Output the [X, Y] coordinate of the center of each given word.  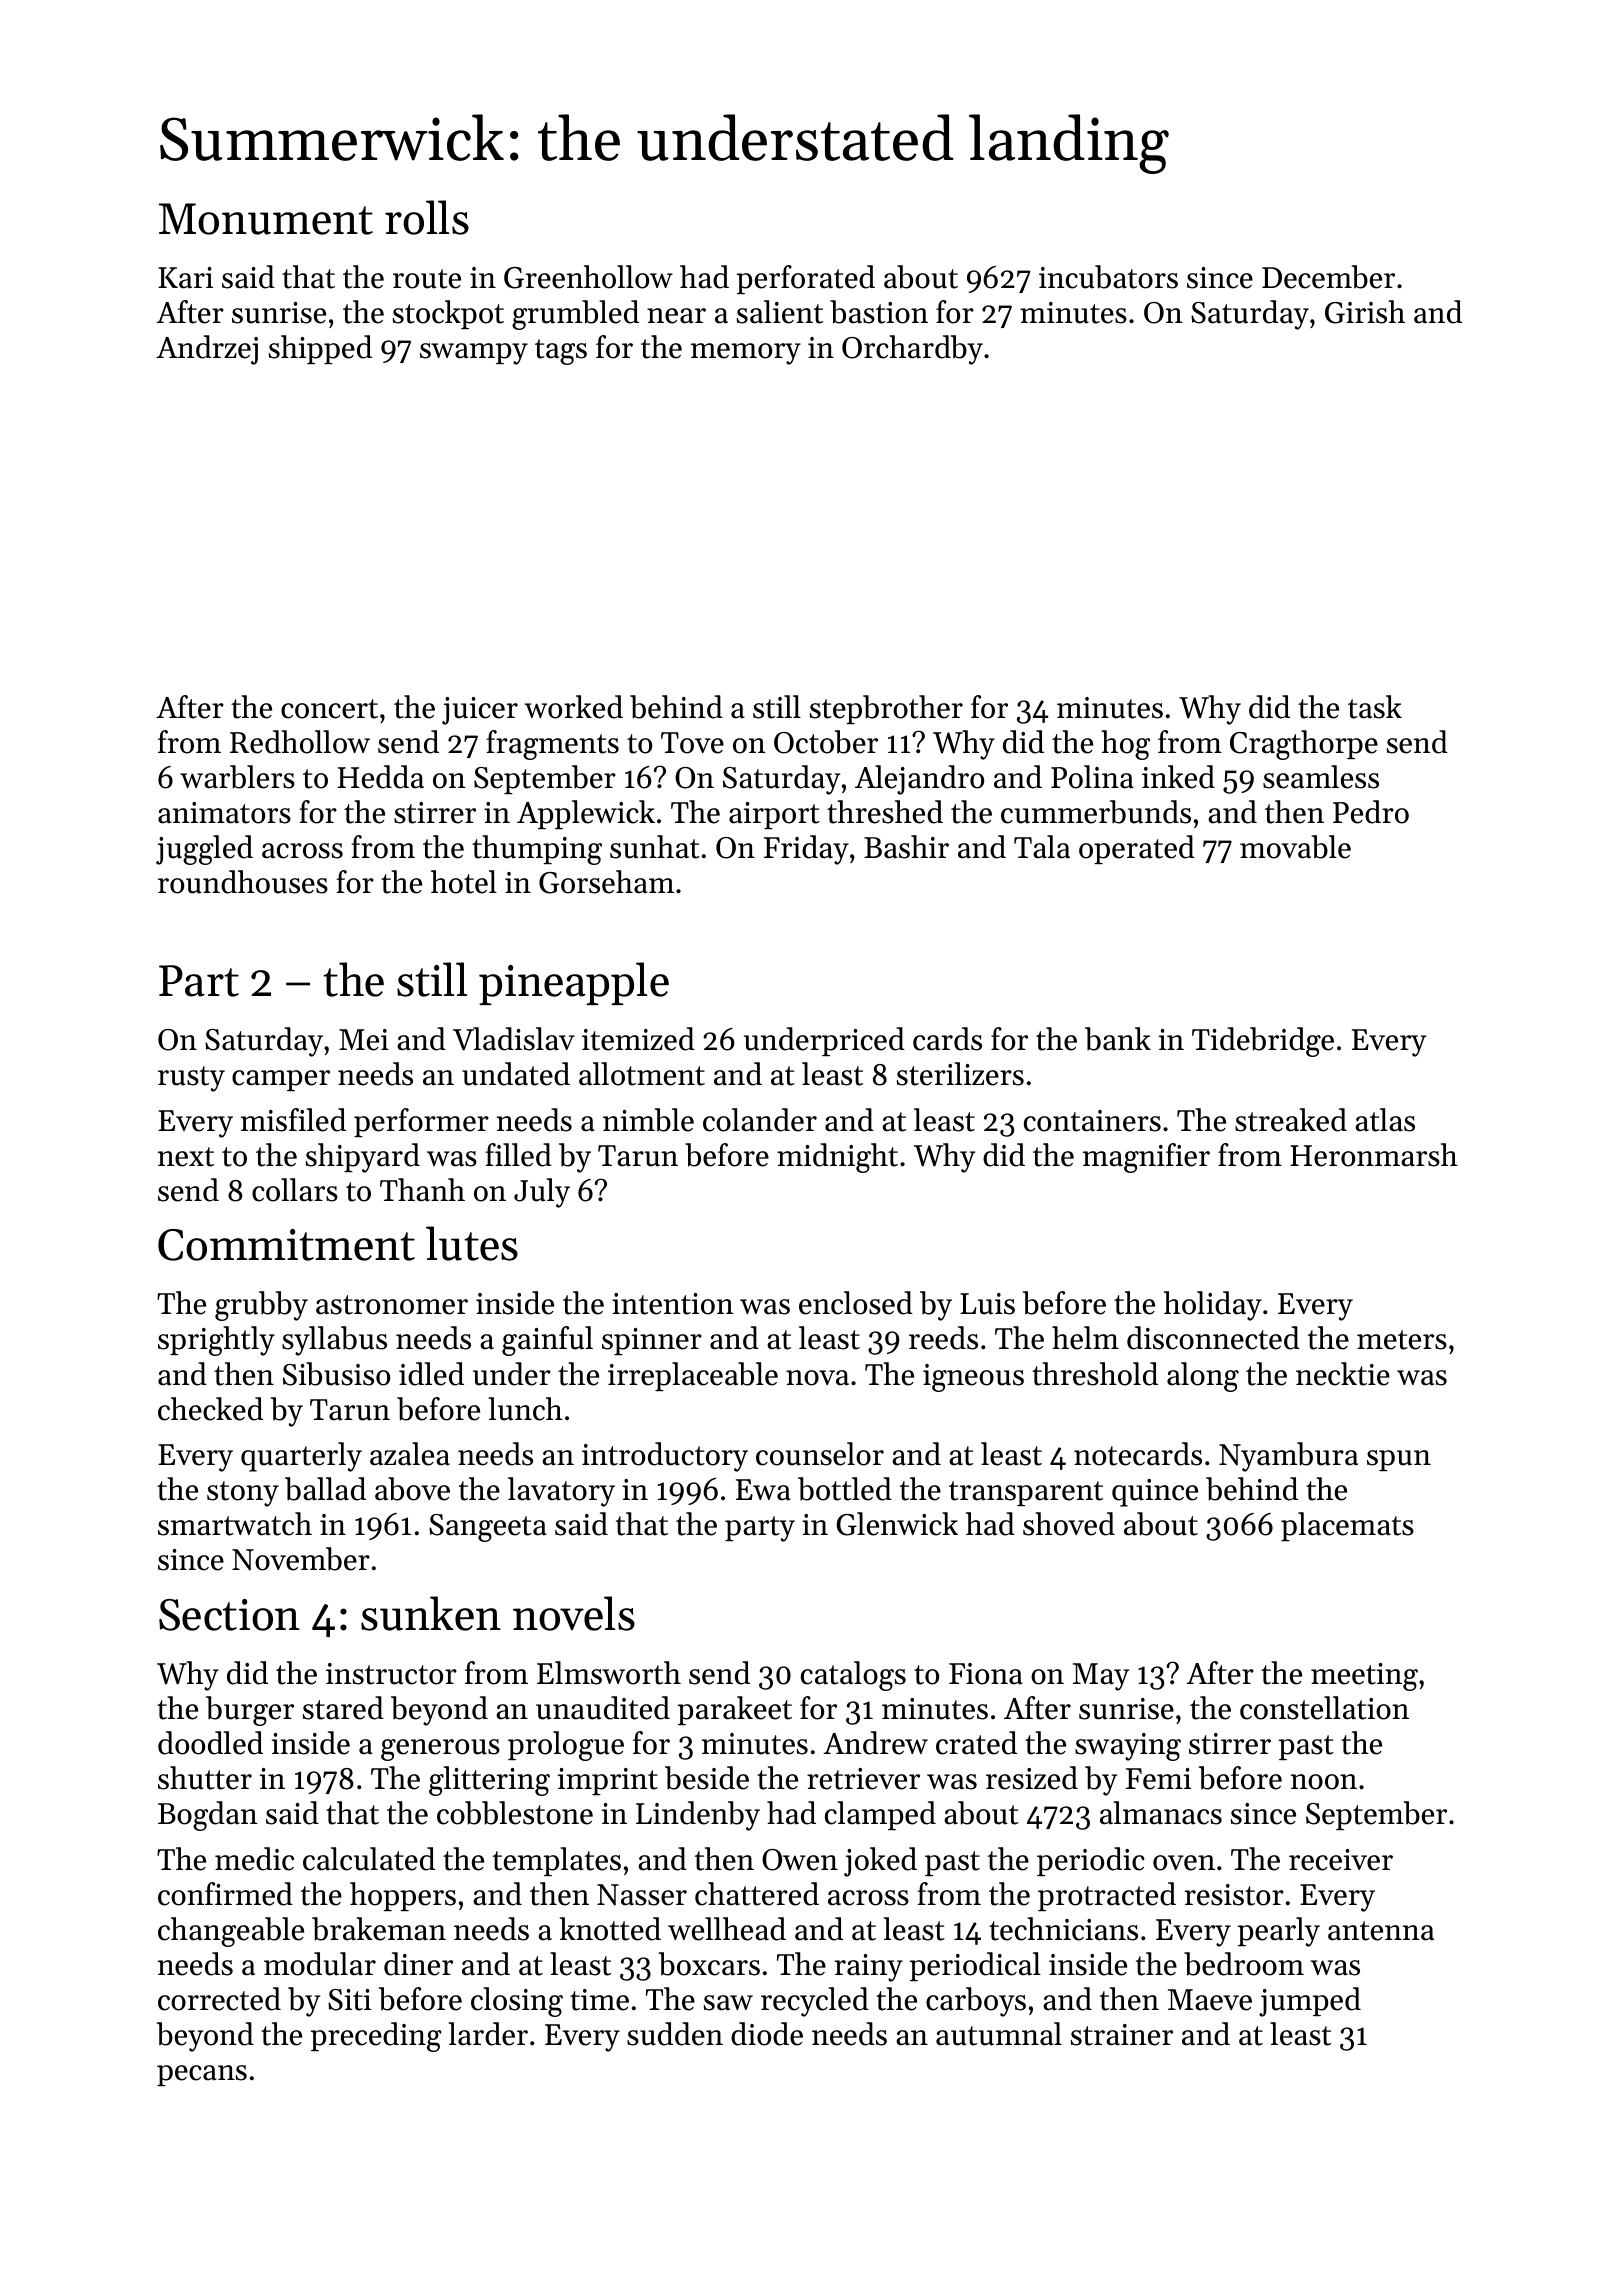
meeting [1364, 1677]
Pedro [1371, 812]
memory [746, 354]
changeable [231, 1932]
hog [1125, 745]
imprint [608, 1781]
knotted [610, 1929]
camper [281, 1080]
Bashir [906, 847]
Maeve [1210, 2000]
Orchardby [912, 350]
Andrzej [207, 350]
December [1328, 277]
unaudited [603, 1708]
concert [329, 709]
